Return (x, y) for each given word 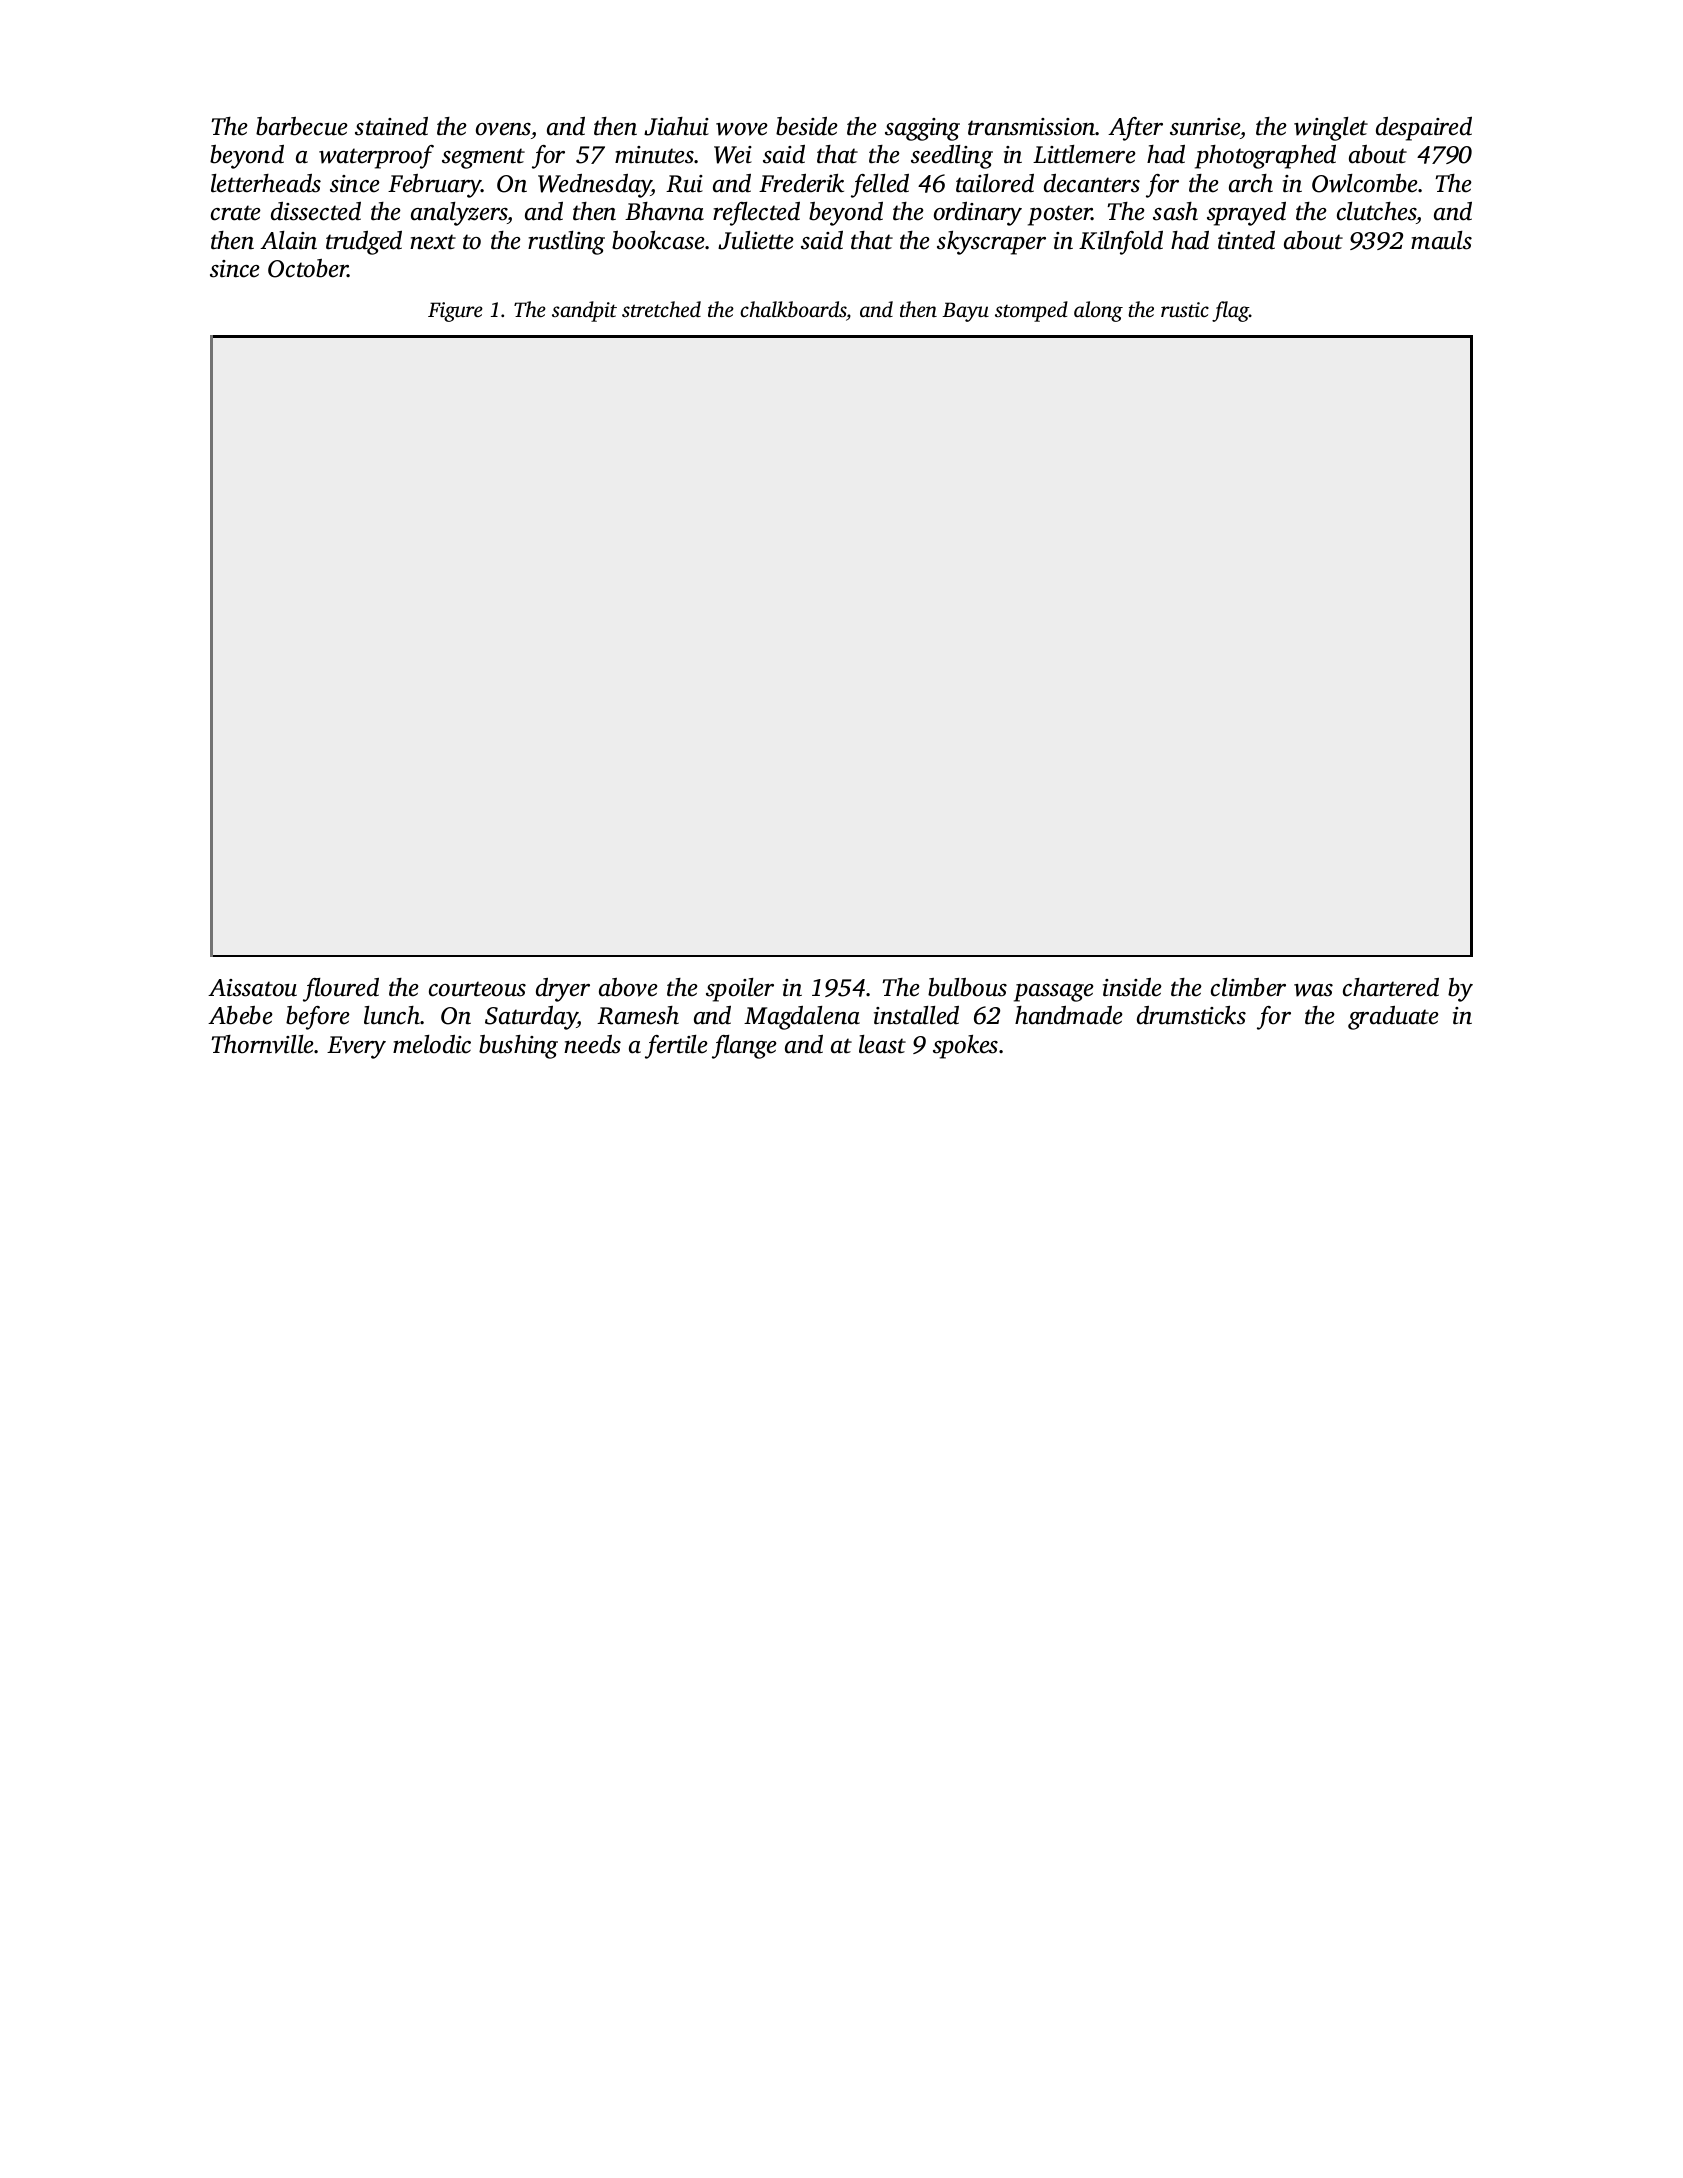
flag (1230, 311)
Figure (455, 312)
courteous (477, 989)
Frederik (801, 183)
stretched (661, 309)
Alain (288, 240)
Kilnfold (1121, 243)
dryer (563, 990)
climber (1248, 987)
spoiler (740, 990)
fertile (676, 1047)
